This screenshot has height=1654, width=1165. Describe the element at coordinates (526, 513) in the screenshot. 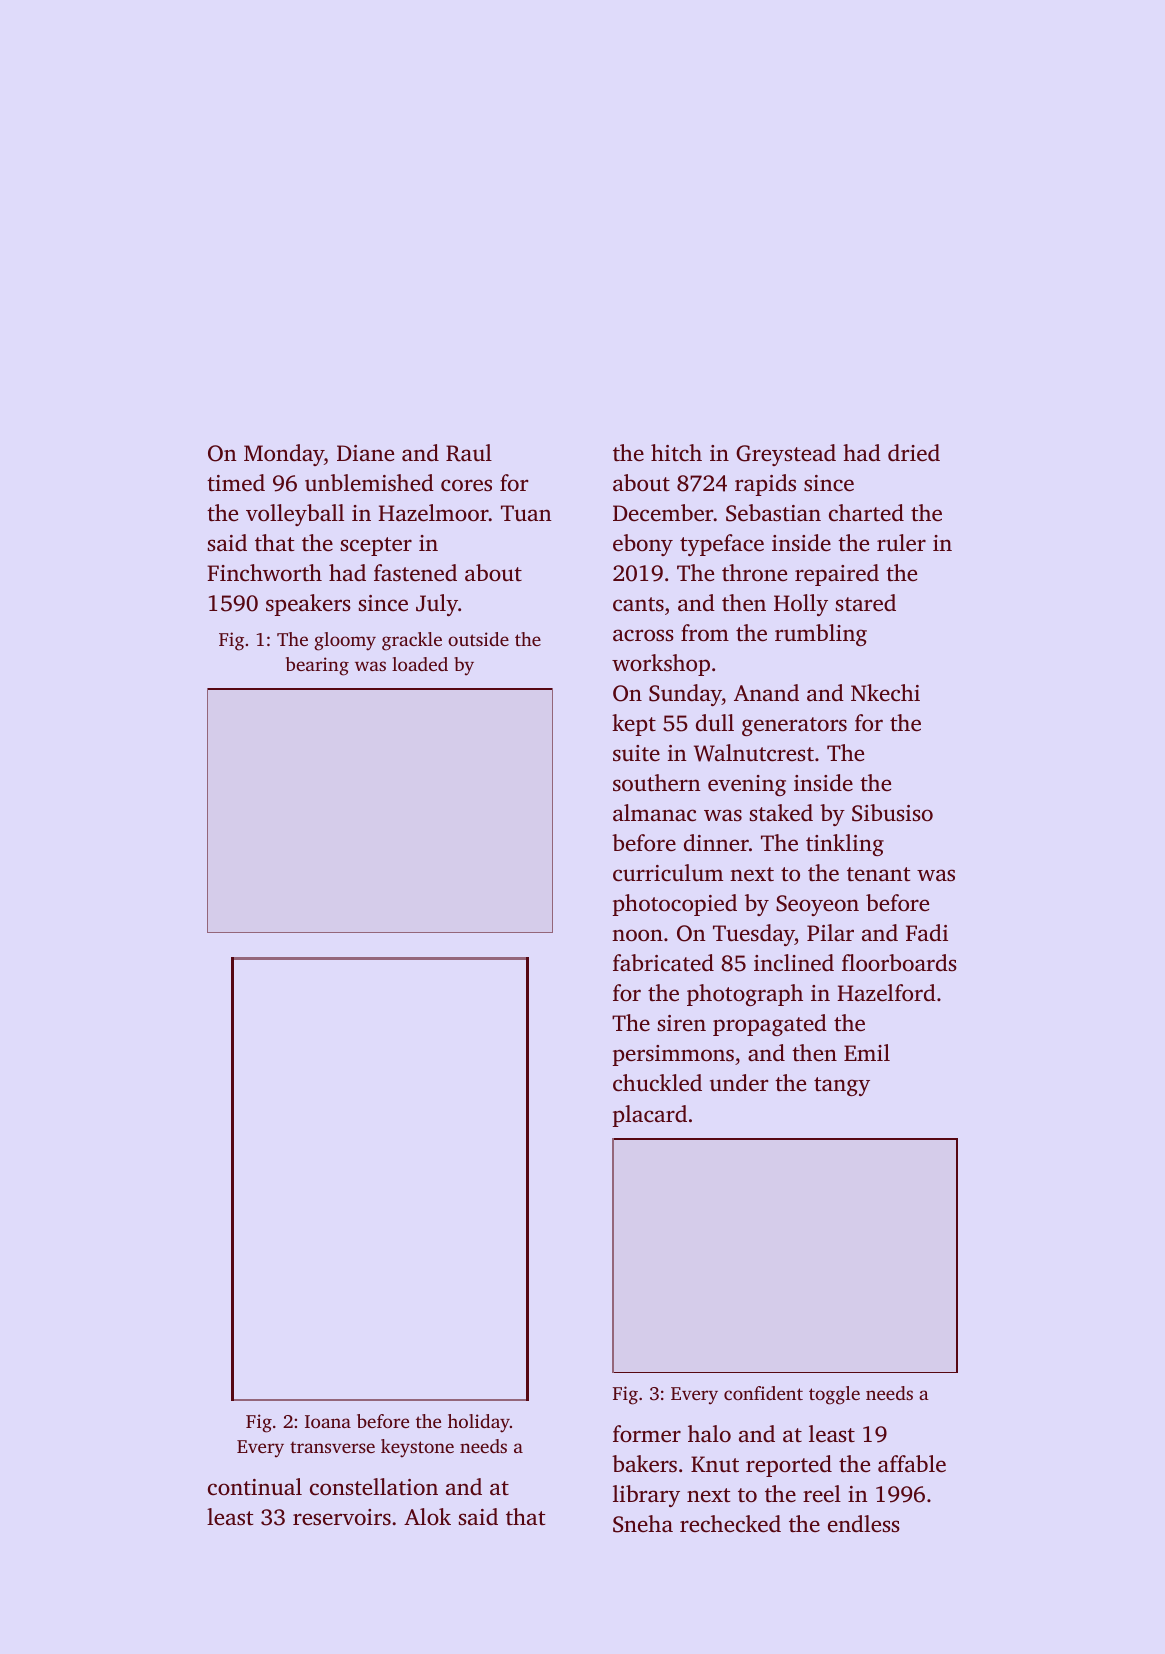

I see `Tuan` at that location.
